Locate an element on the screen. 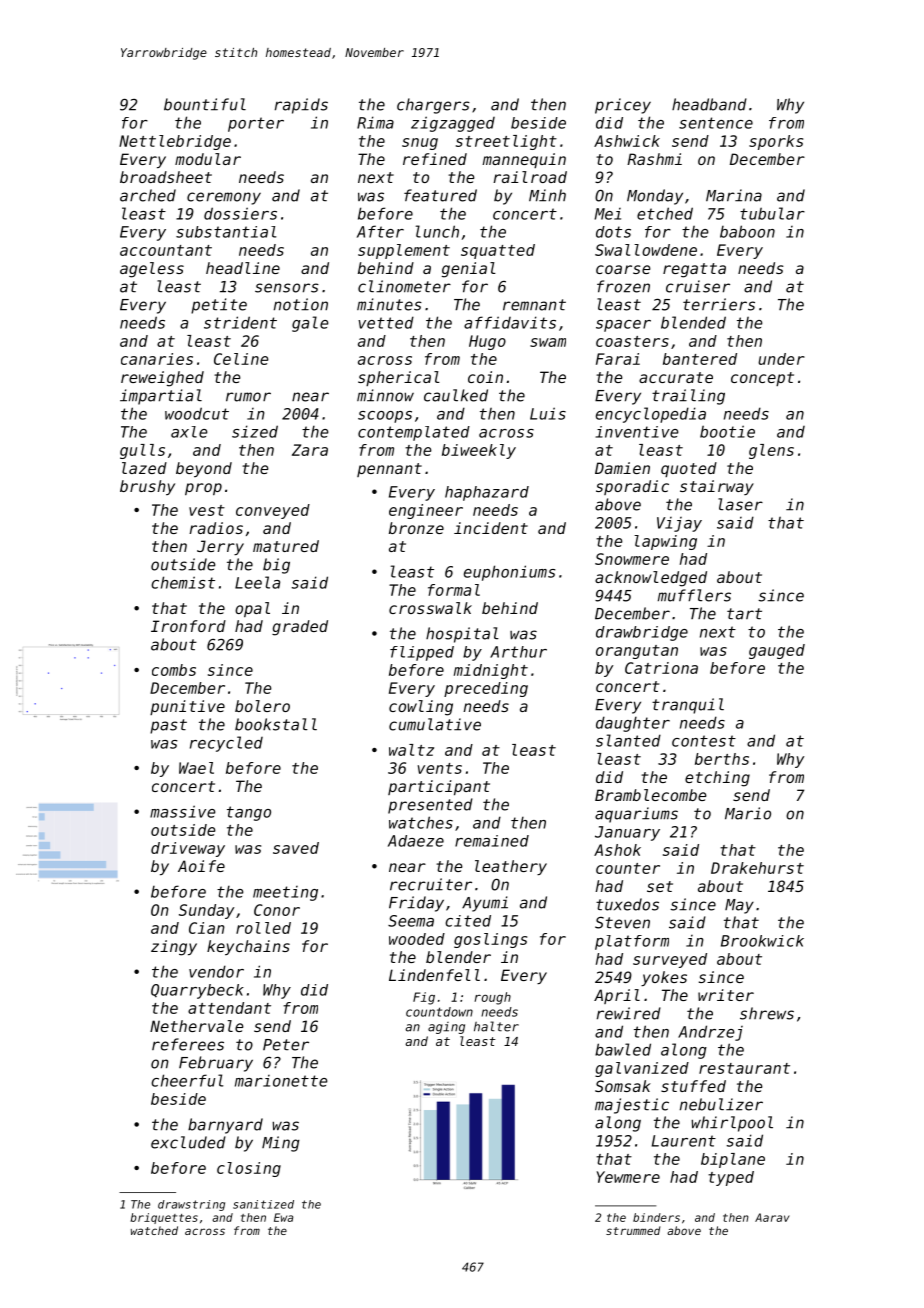  opal is located at coordinates (252, 609).
